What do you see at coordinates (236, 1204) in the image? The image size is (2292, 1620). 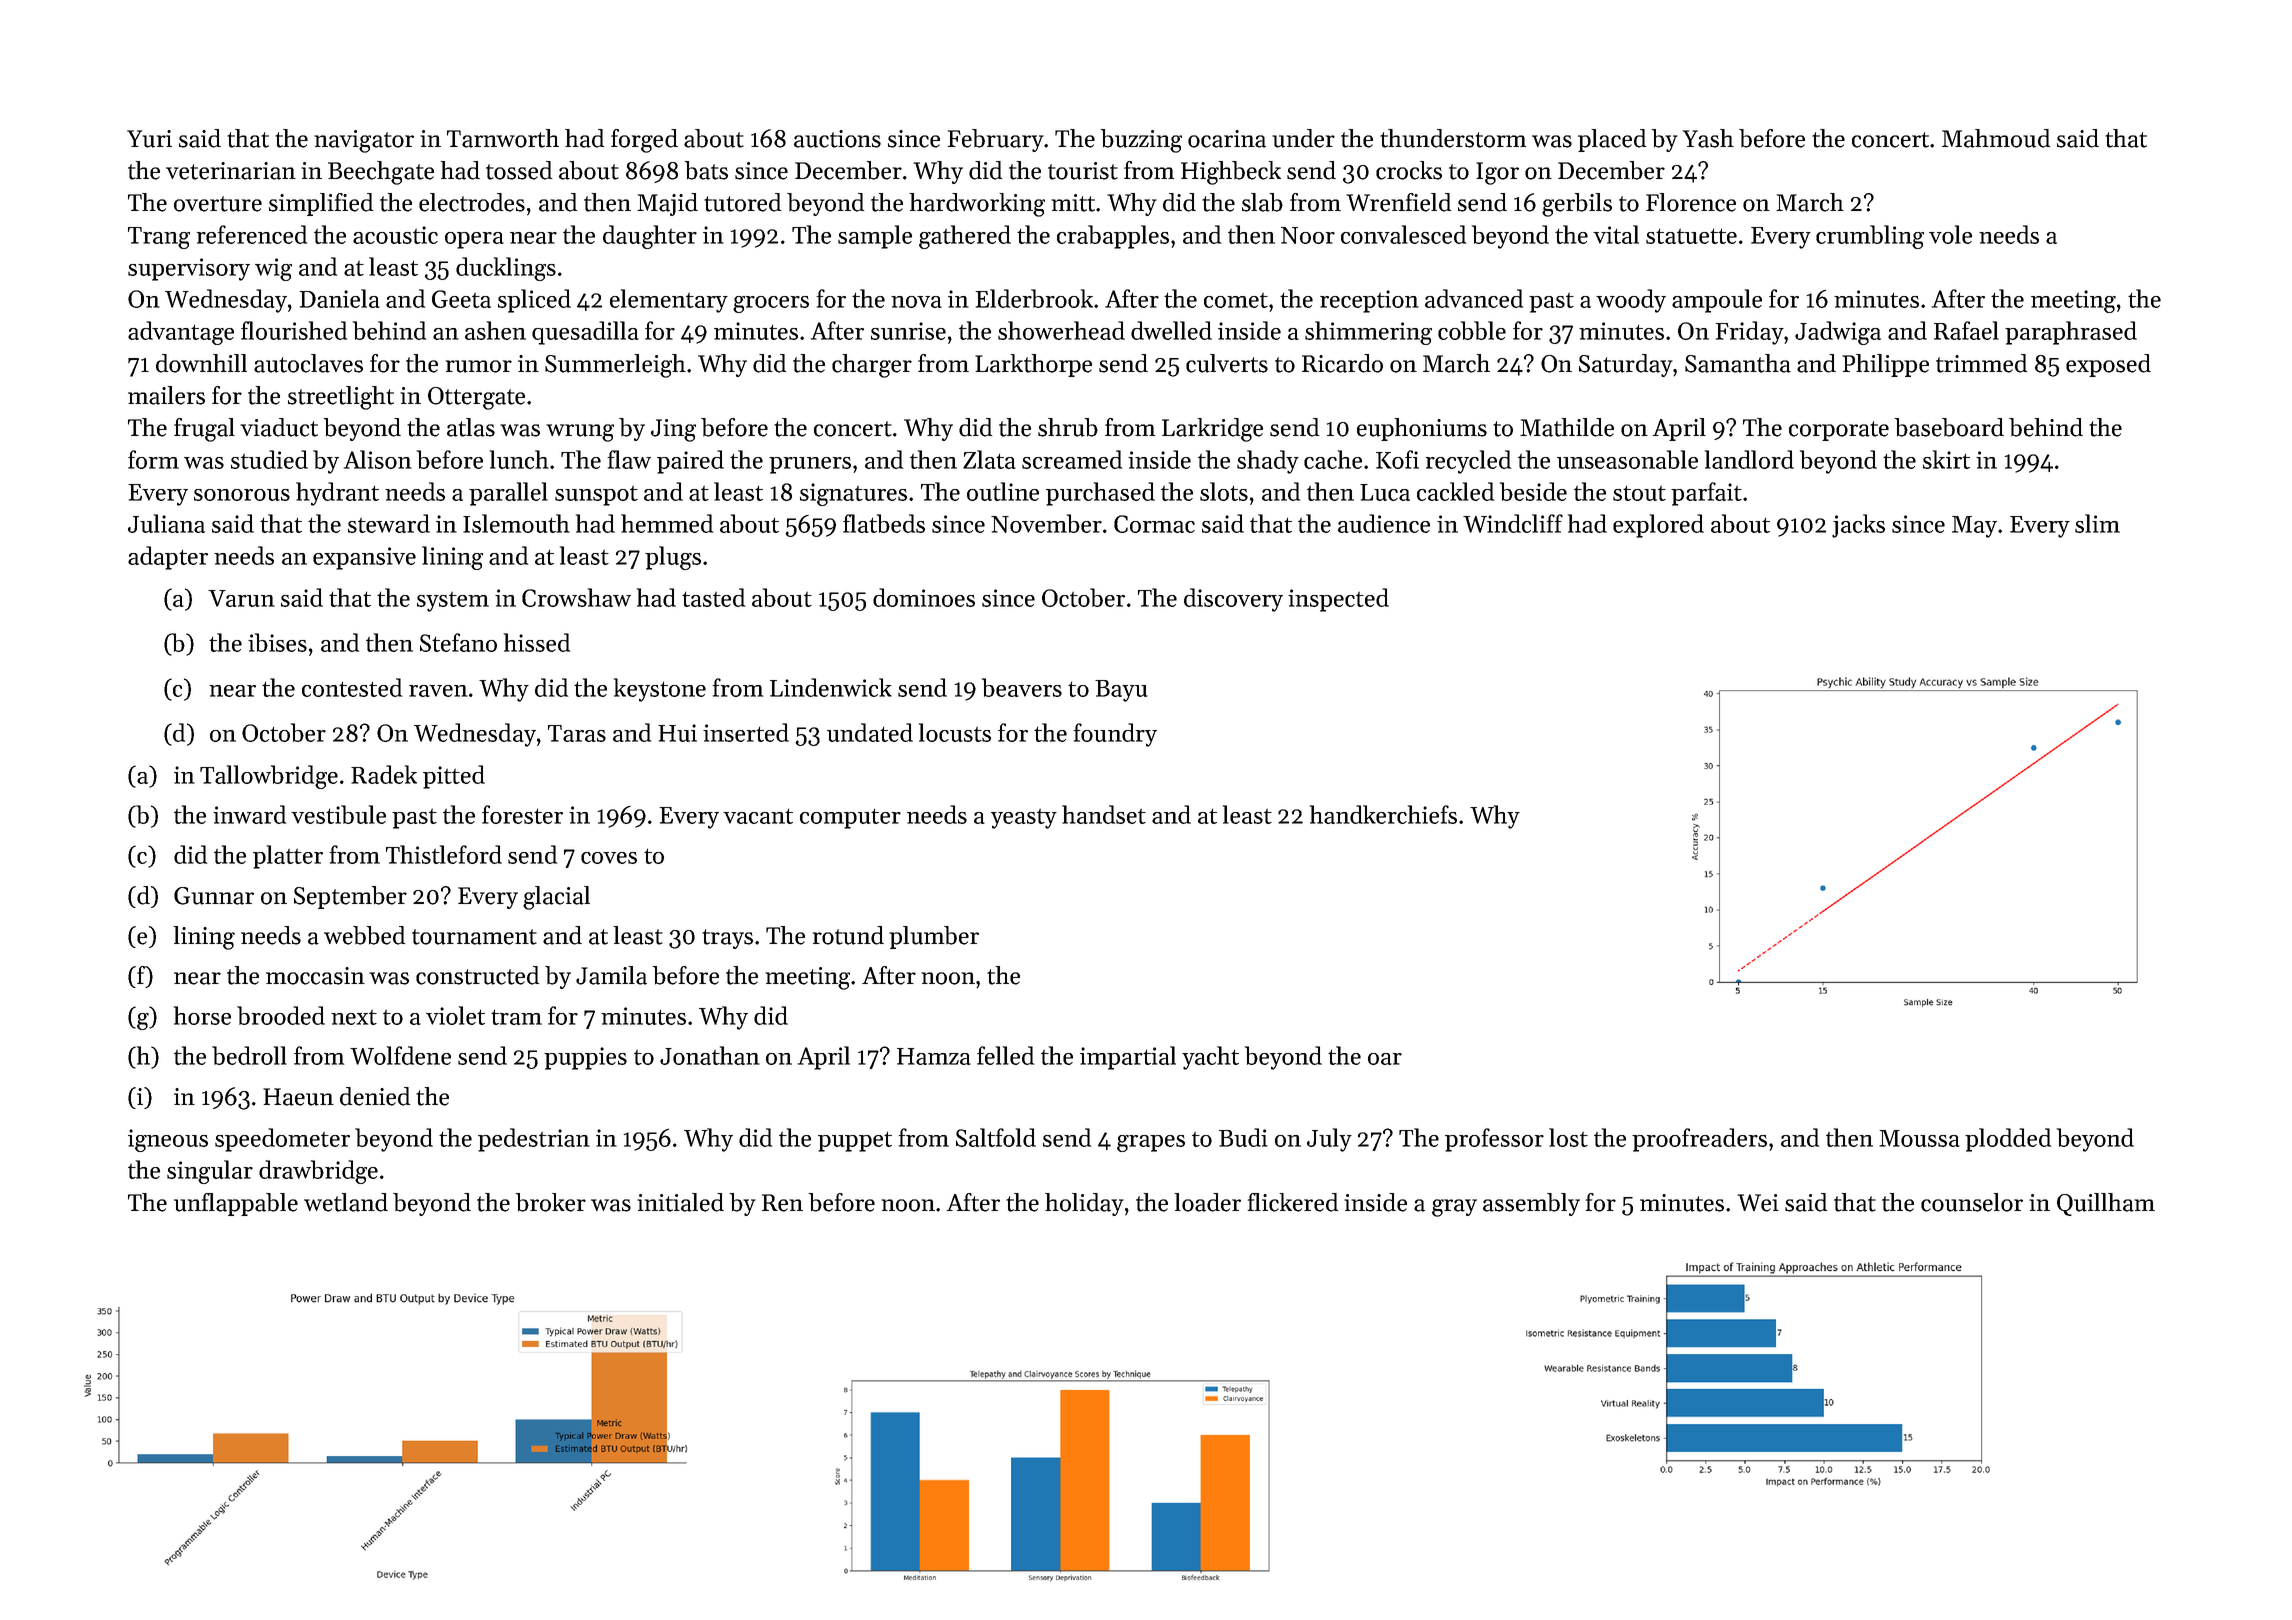 I see `unflappable` at bounding box center [236, 1204].
